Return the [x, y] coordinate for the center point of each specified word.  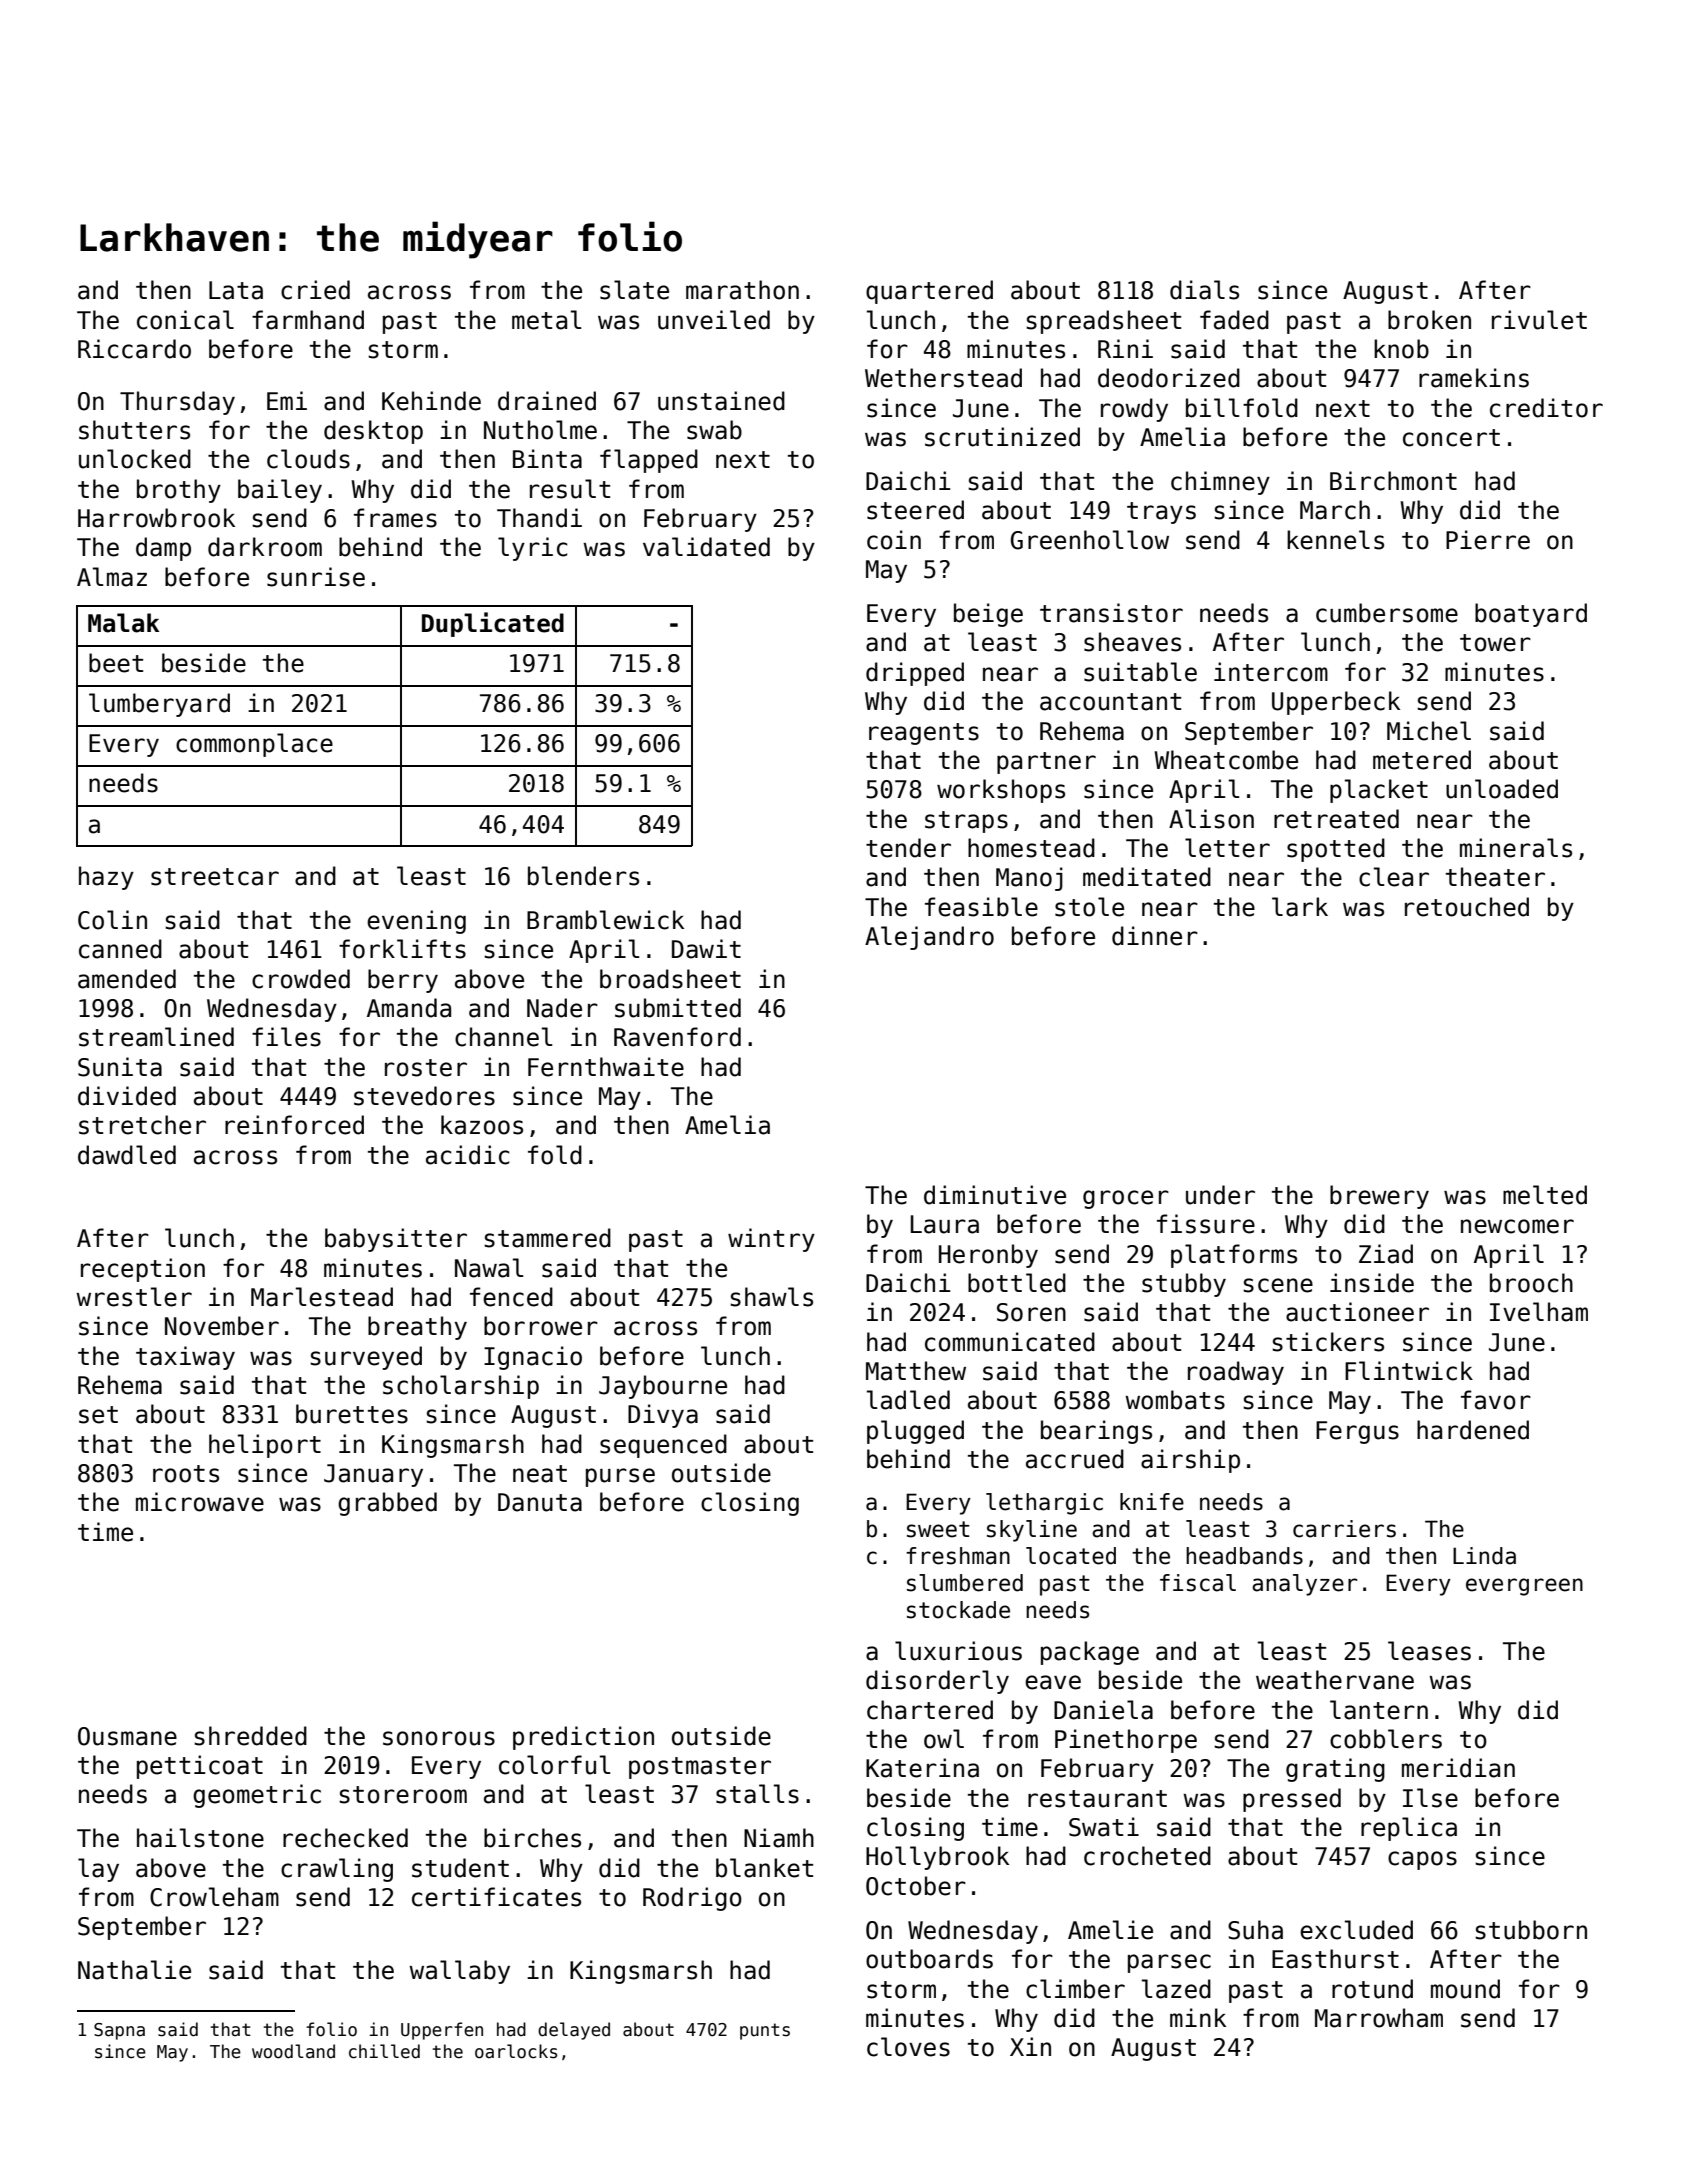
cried [315, 290]
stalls [757, 1794]
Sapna [119, 2031]
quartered [929, 292]
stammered [547, 1238]
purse [620, 1477]
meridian [1458, 1768]
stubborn [1531, 1930]
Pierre [1488, 540]
